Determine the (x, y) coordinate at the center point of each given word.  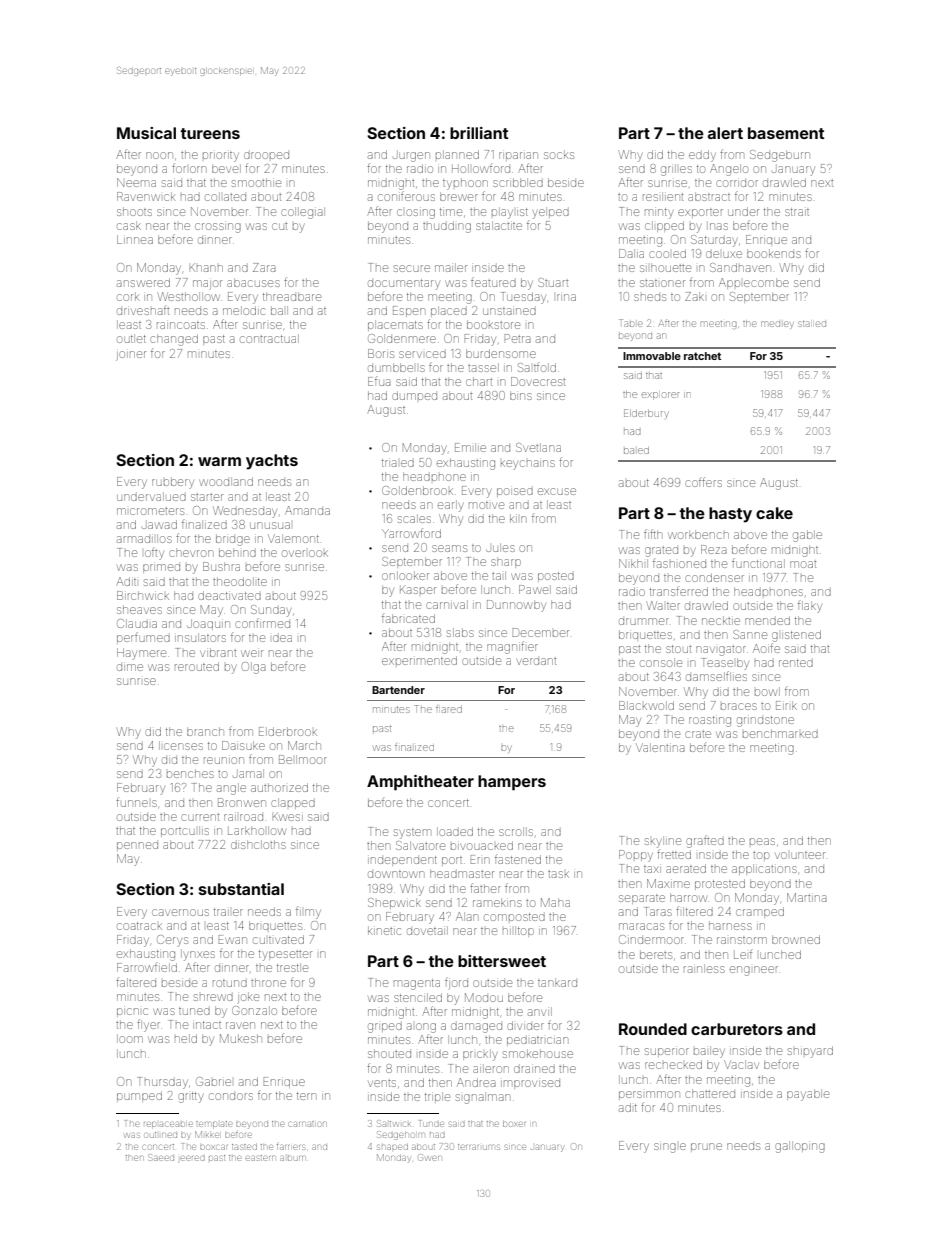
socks (559, 154)
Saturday (714, 241)
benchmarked (780, 733)
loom (130, 1038)
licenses (181, 745)
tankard (557, 982)
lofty (154, 555)
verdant (536, 661)
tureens (210, 133)
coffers (703, 482)
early (450, 506)
